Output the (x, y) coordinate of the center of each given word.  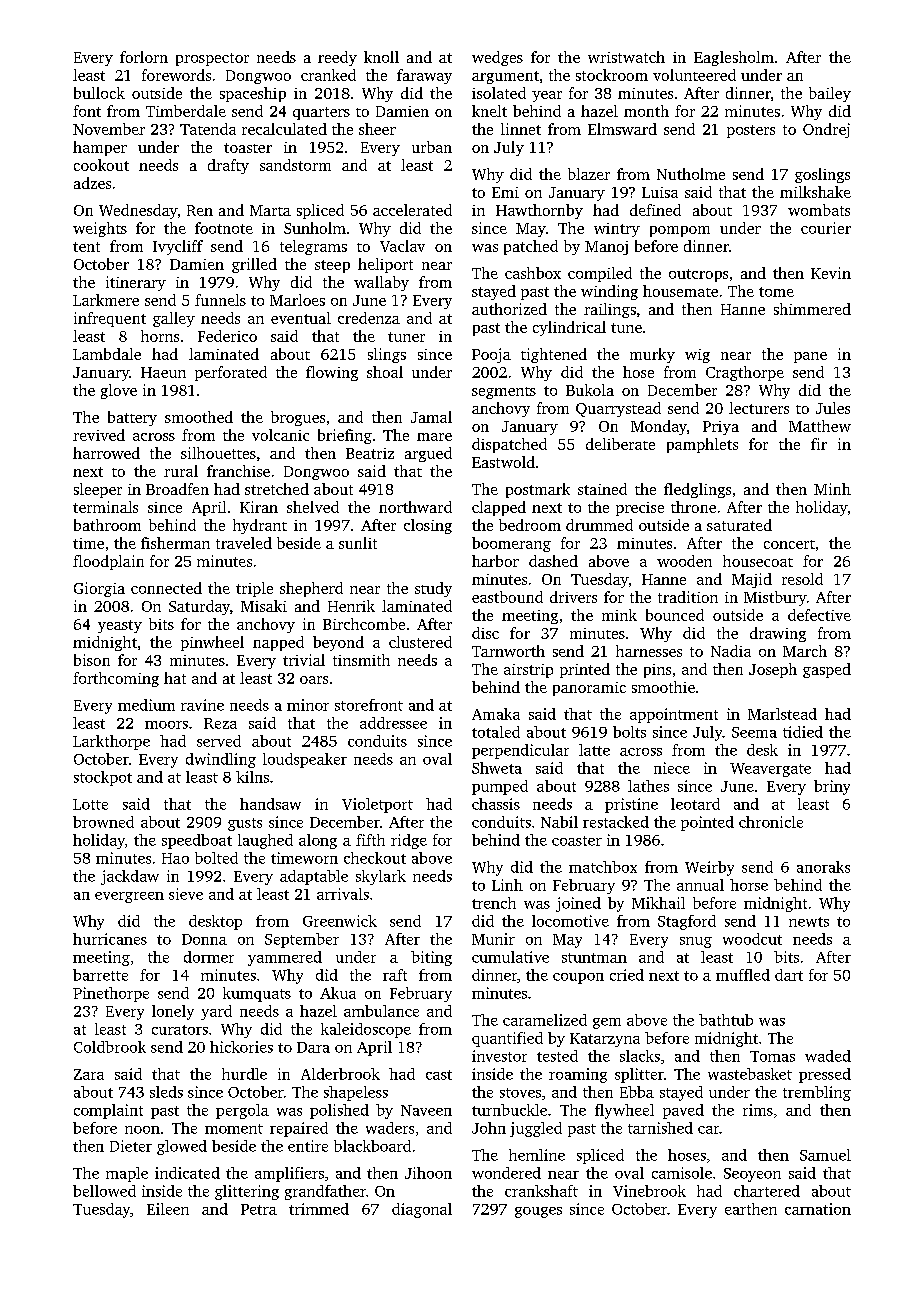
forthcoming (116, 679)
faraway (424, 76)
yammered (285, 958)
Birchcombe (364, 624)
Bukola (590, 390)
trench (494, 903)
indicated (187, 1173)
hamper (100, 148)
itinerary (136, 283)
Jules (833, 408)
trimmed (319, 1209)
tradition (688, 597)
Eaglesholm (734, 58)
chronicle (771, 822)
